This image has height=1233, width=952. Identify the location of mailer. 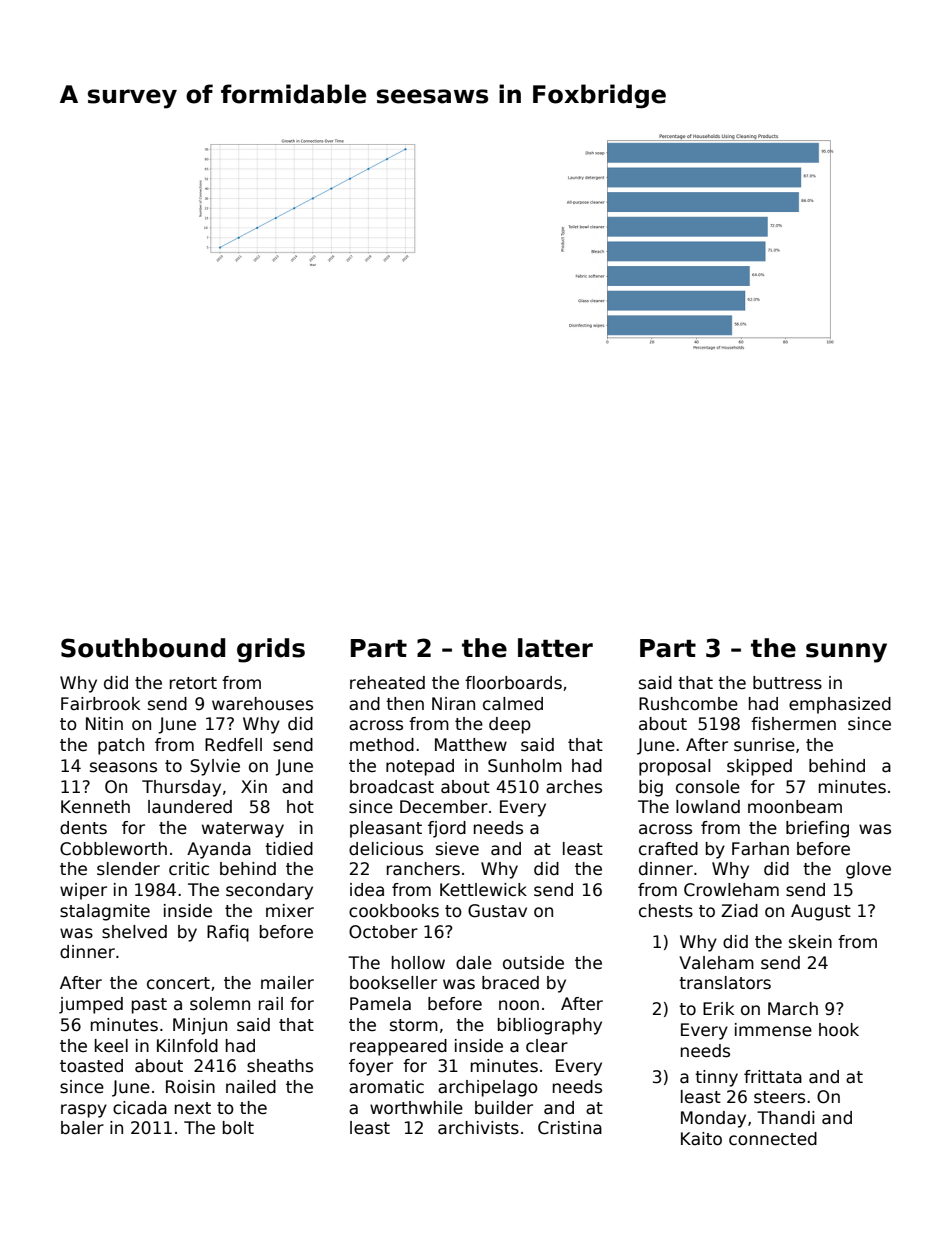
(287, 983).
